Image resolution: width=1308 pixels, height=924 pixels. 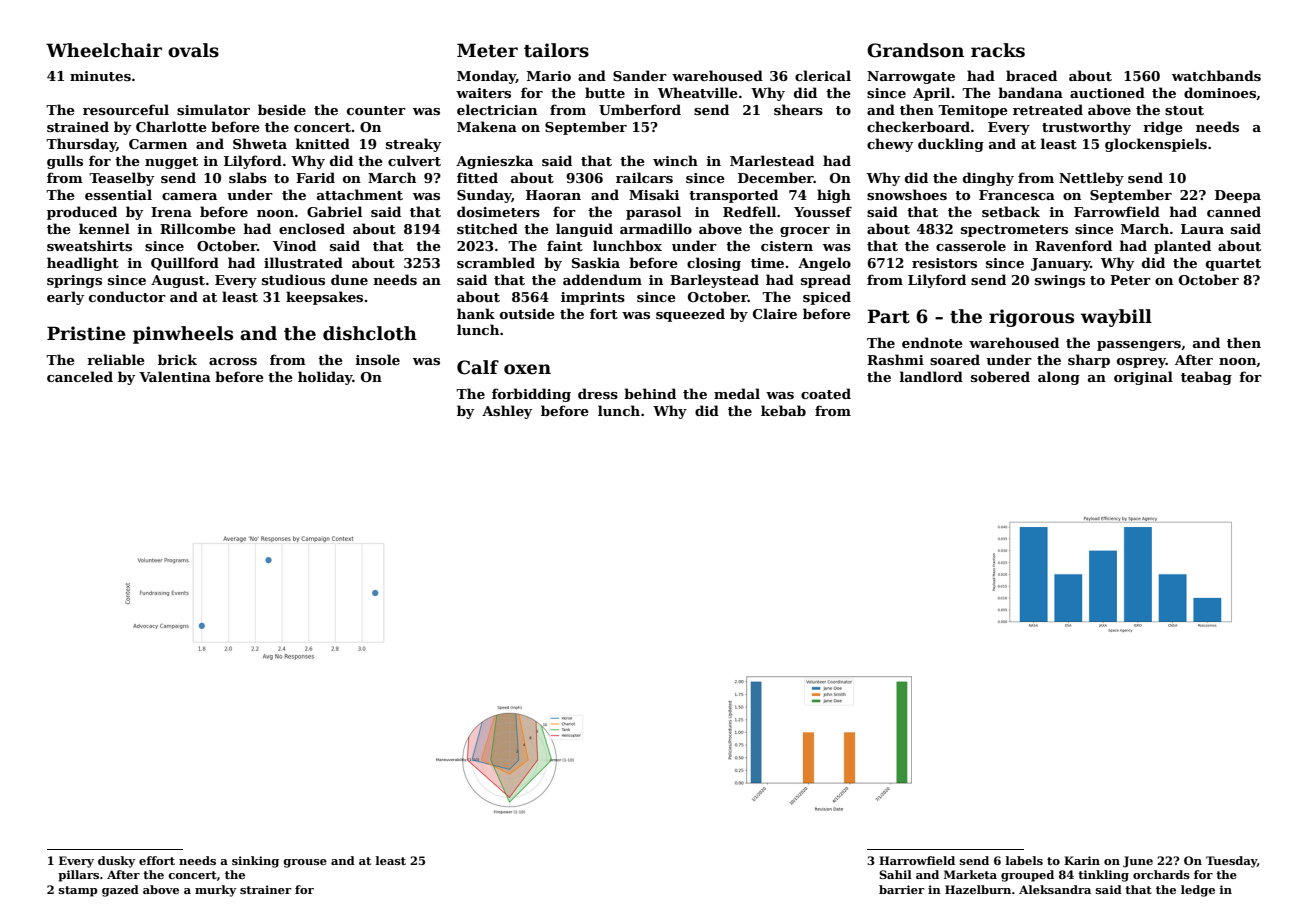 What do you see at coordinates (1082, 860) in the document?
I see `Karin` at bounding box center [1082, 860].
